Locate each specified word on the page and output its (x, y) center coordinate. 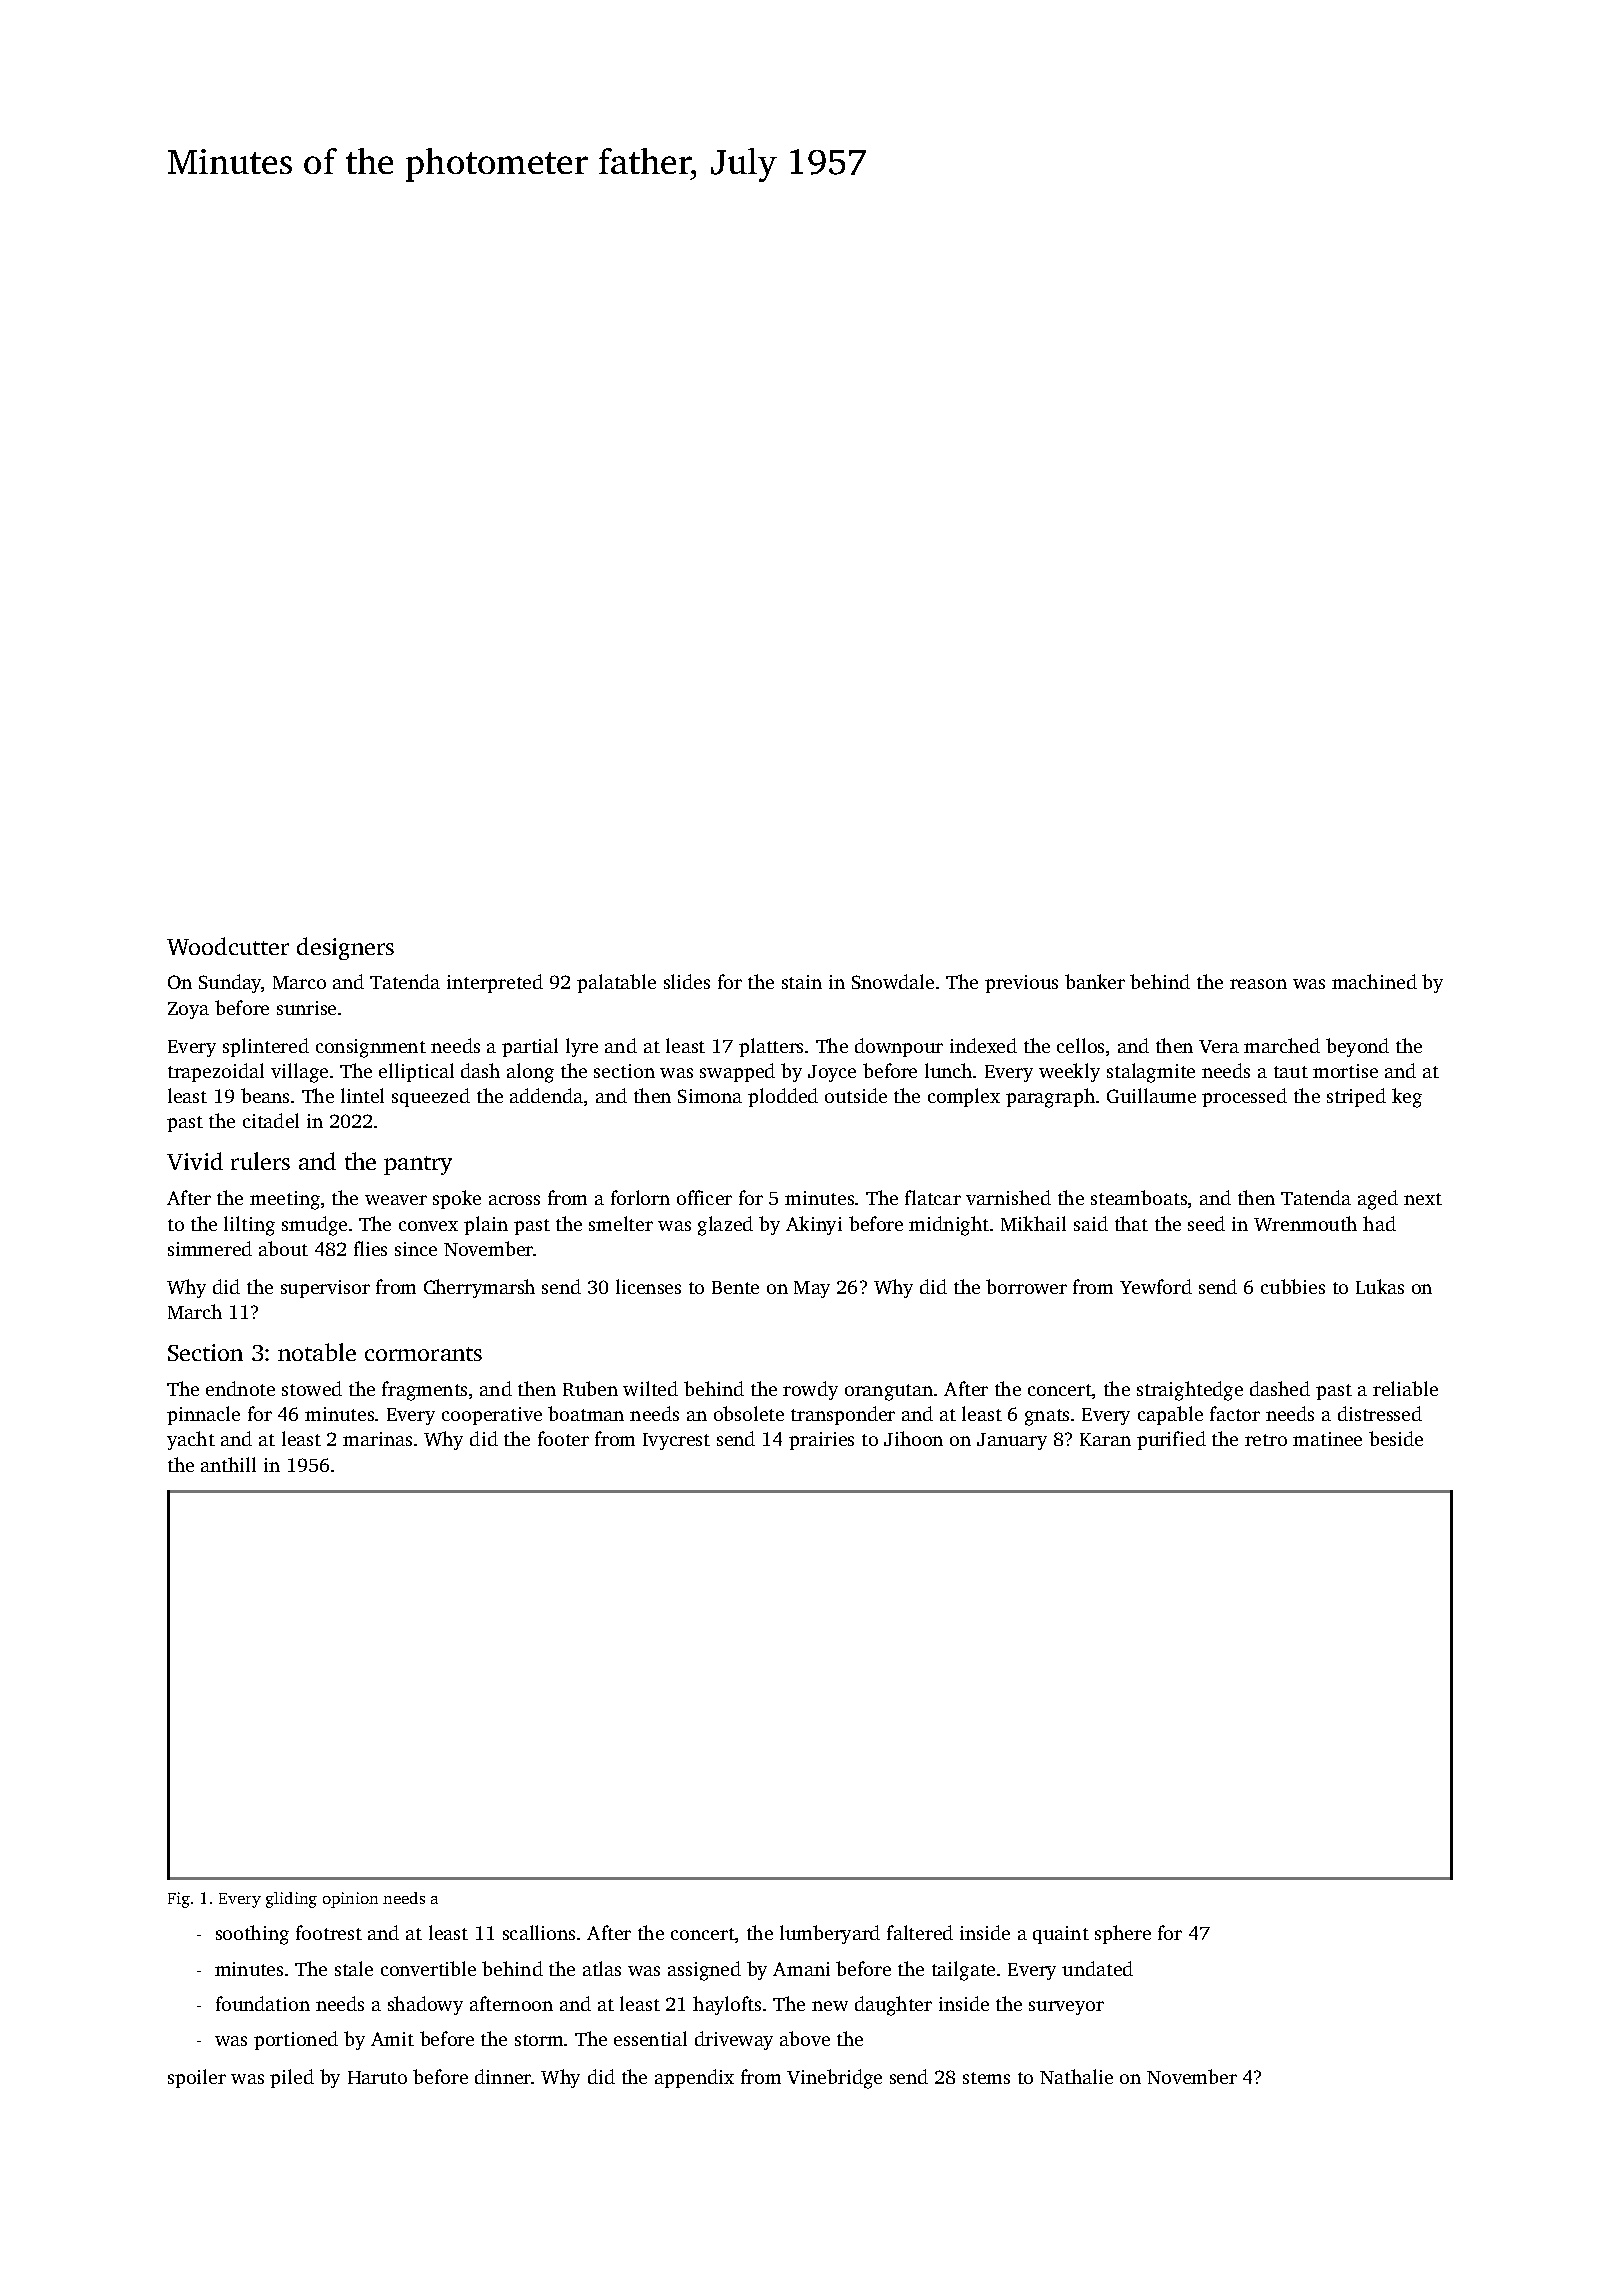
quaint (1061, 1935)
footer (563, 1438)
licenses (648, 1286)
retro (1266, 1440)
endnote (240, 1388)
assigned (704, 1971)
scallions (539, 1932)
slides (687, 981)
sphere (1123, 1934)
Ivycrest (676, 1441)
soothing (252, 1935)
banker (1095, 981)
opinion (350, 1900)
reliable (1405, 1388)
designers (345, 948)
